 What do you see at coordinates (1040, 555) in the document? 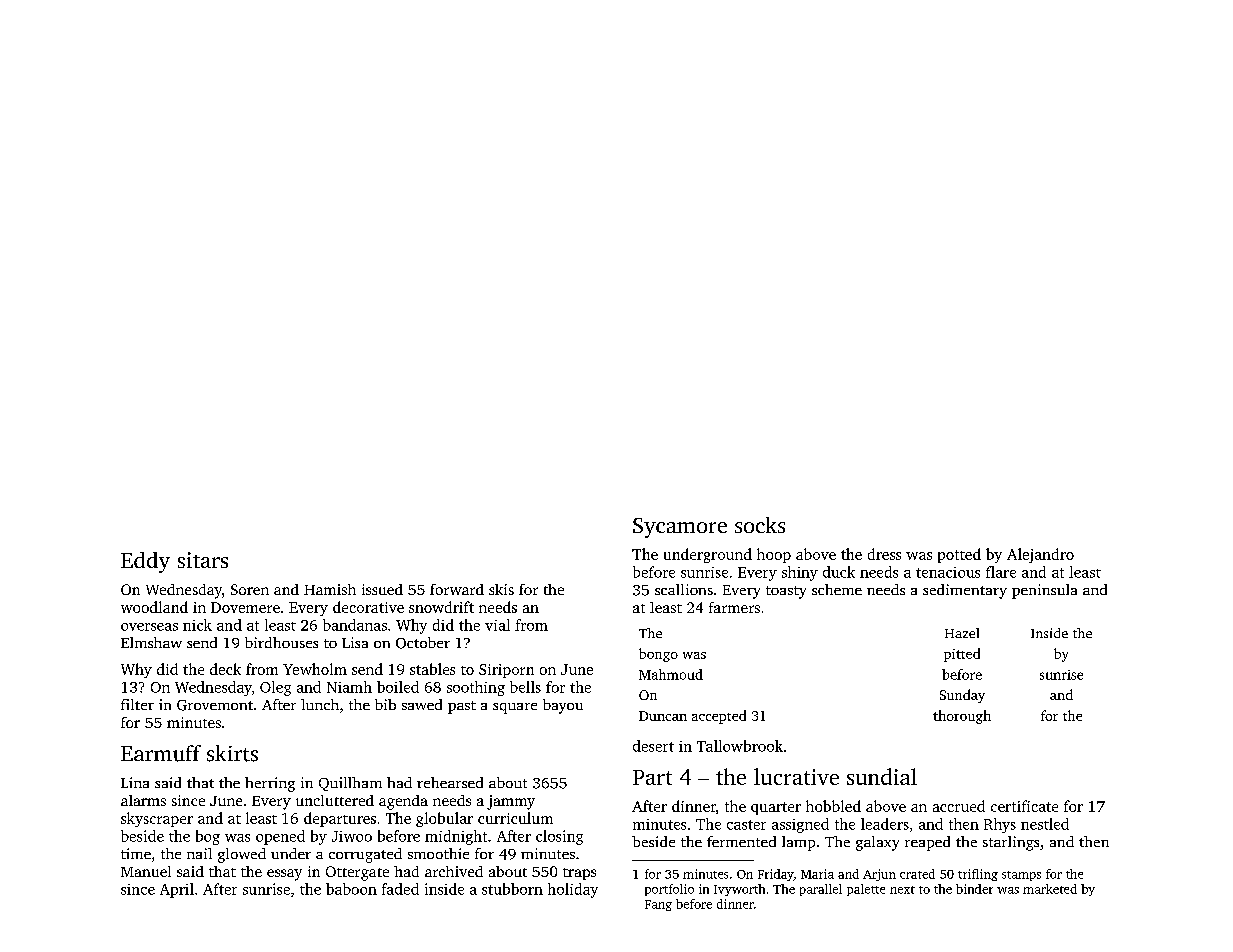
I see `Alejandro` at bounding box center [1040, 555].
